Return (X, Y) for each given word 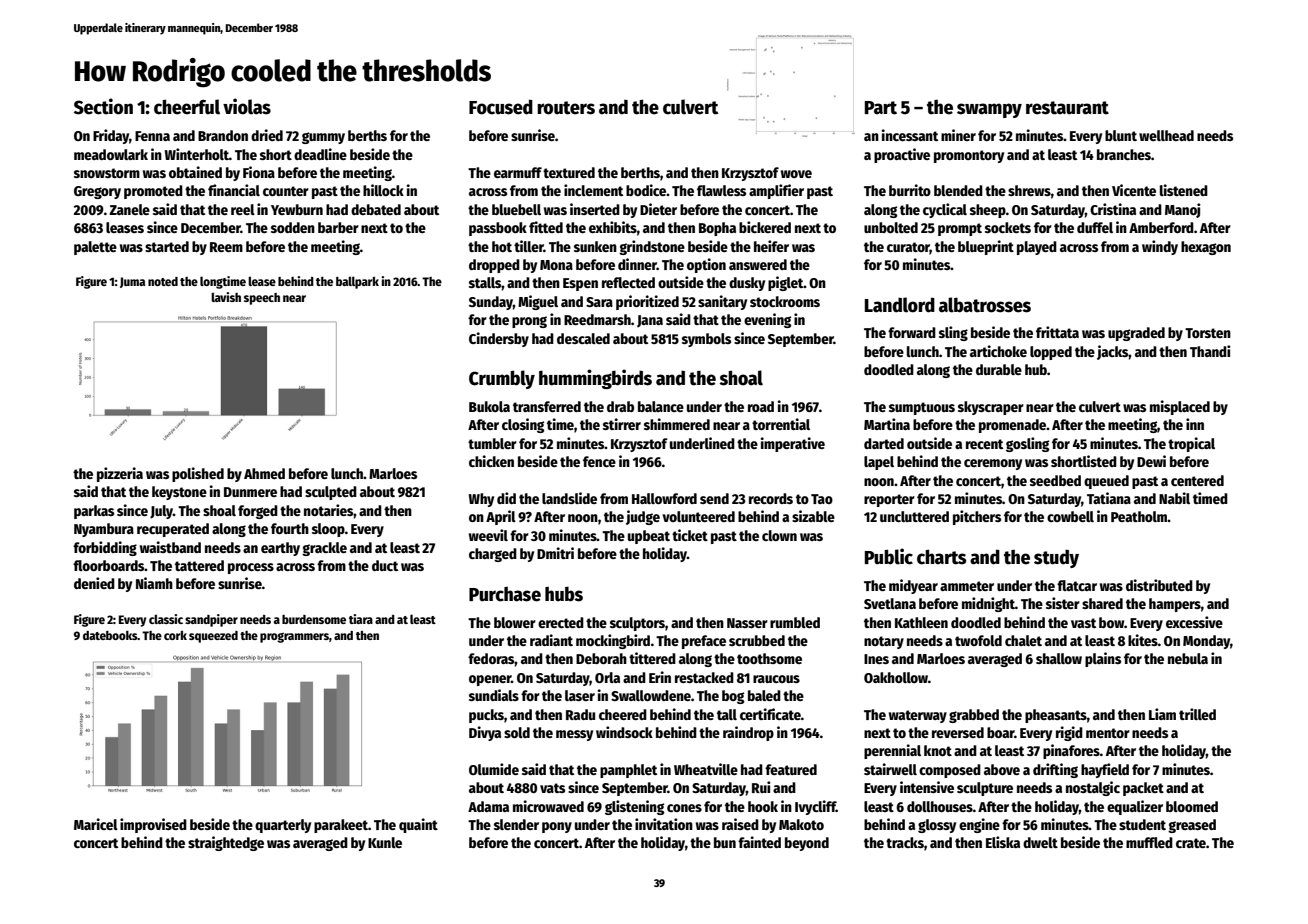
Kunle (385, 842)
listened (1184, 190)
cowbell (1070, 516)
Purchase (505, 594)
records (771, 498)
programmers (294, 637)
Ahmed (264, 473)
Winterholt (197, 154)
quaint (418, 825)
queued (1106, 482)
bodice (646, 190)
